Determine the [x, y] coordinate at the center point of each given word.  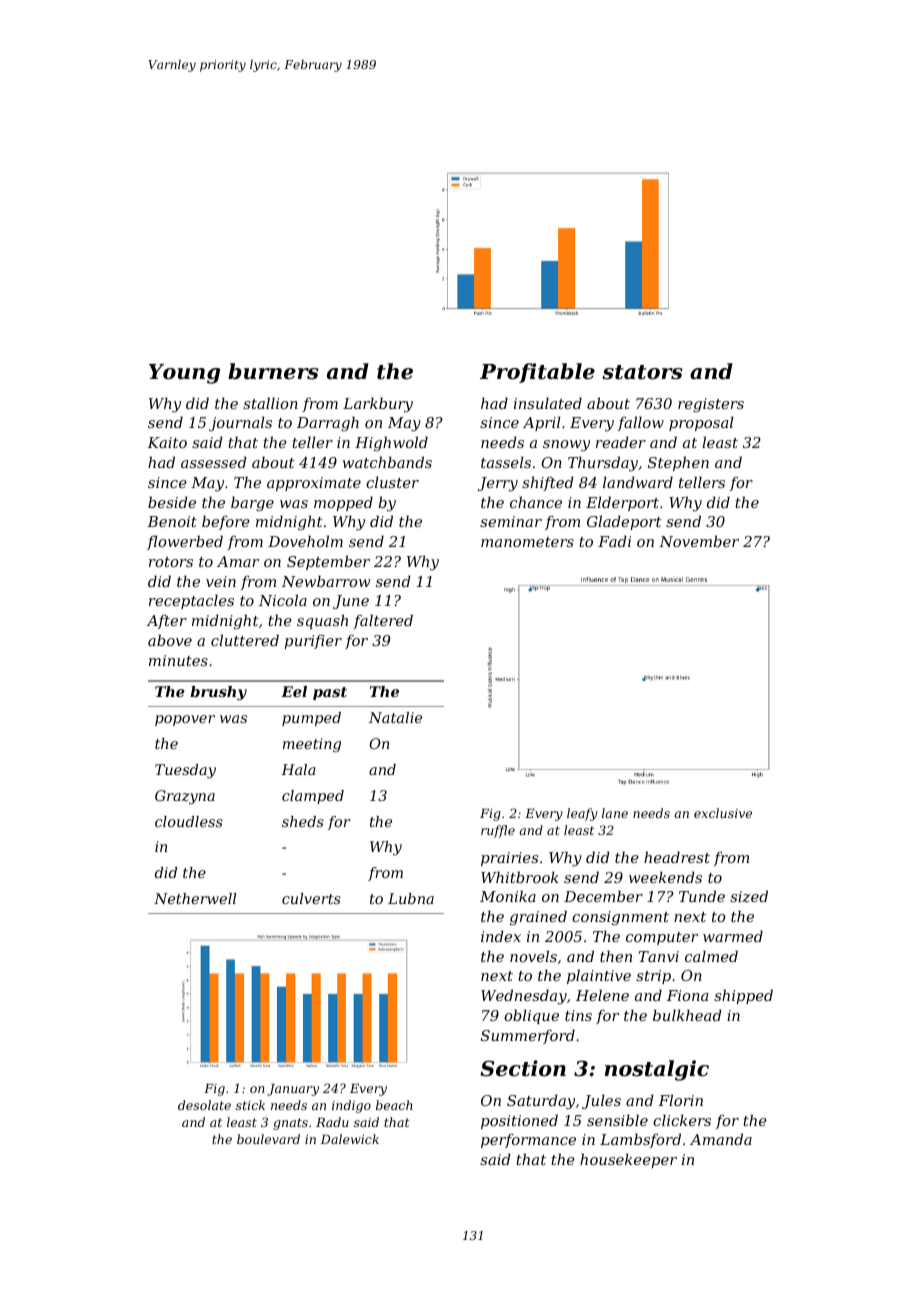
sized [749, 896]
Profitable [537, 373]
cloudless [189, 821]
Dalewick [349, 1139]
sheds [303, 821]
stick [250, 1105]
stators [642, 372]
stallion [270, 403]
